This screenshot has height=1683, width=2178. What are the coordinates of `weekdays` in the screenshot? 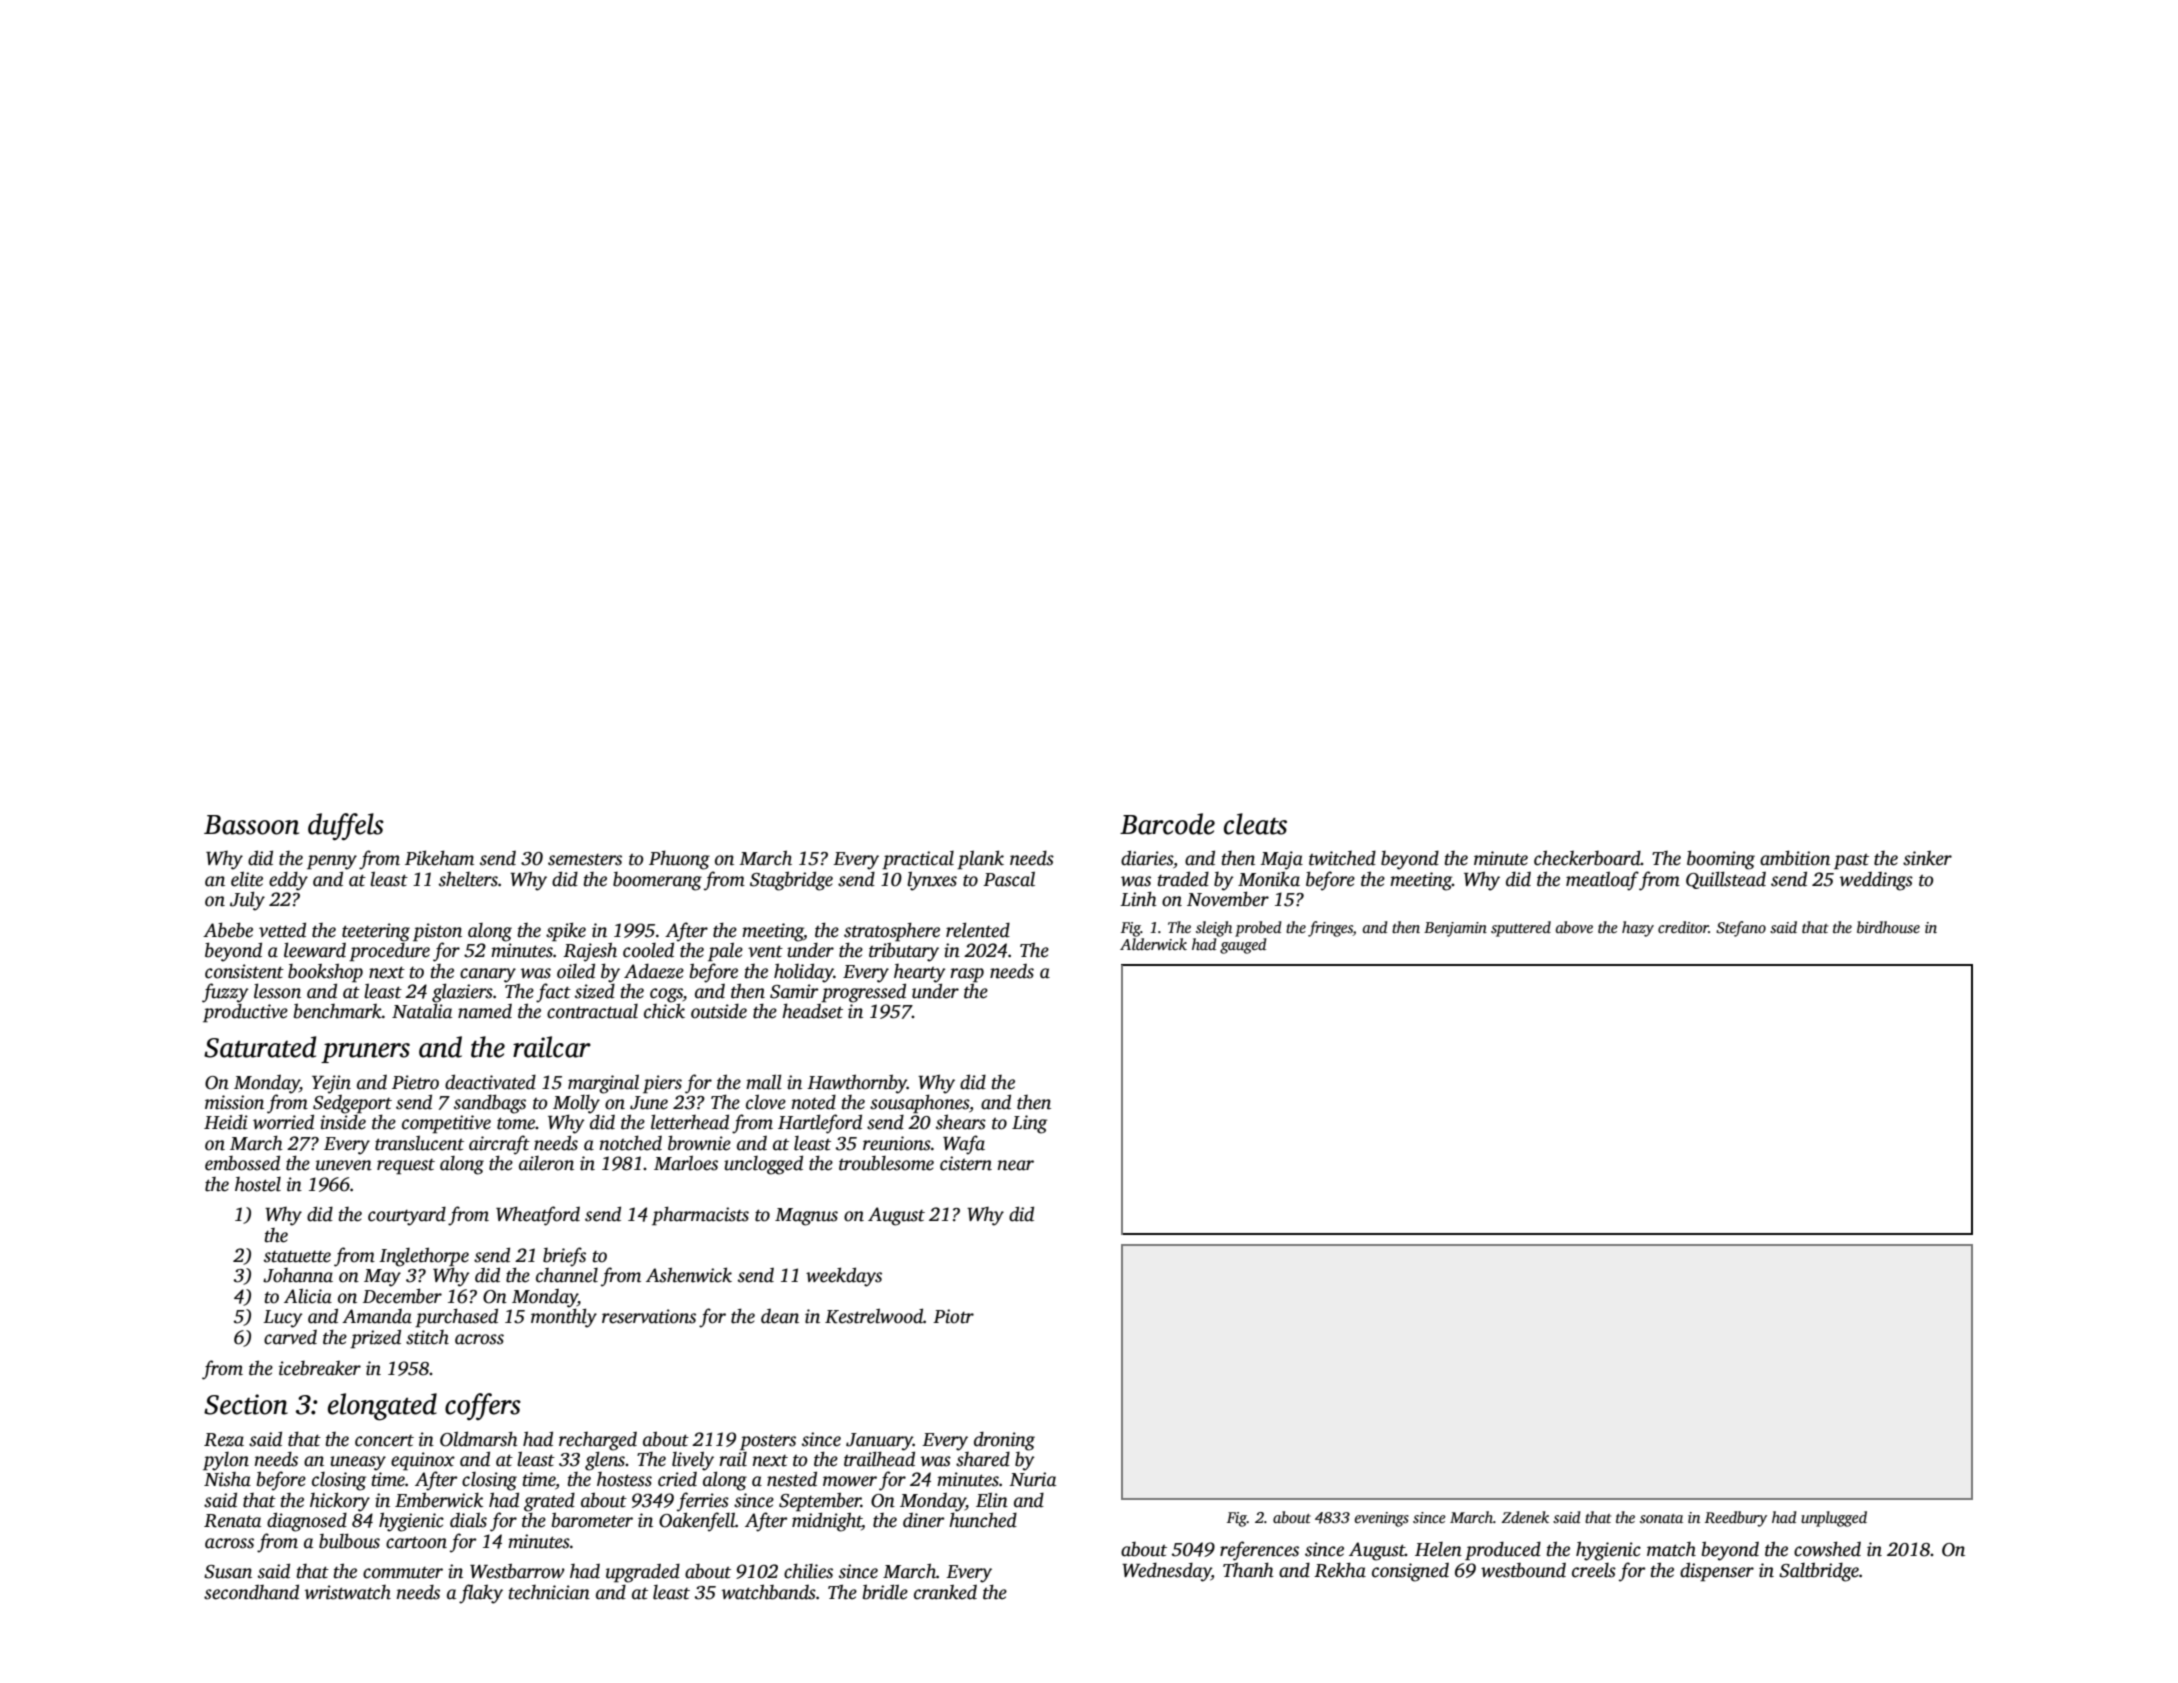 It's located at (844, 1277).
